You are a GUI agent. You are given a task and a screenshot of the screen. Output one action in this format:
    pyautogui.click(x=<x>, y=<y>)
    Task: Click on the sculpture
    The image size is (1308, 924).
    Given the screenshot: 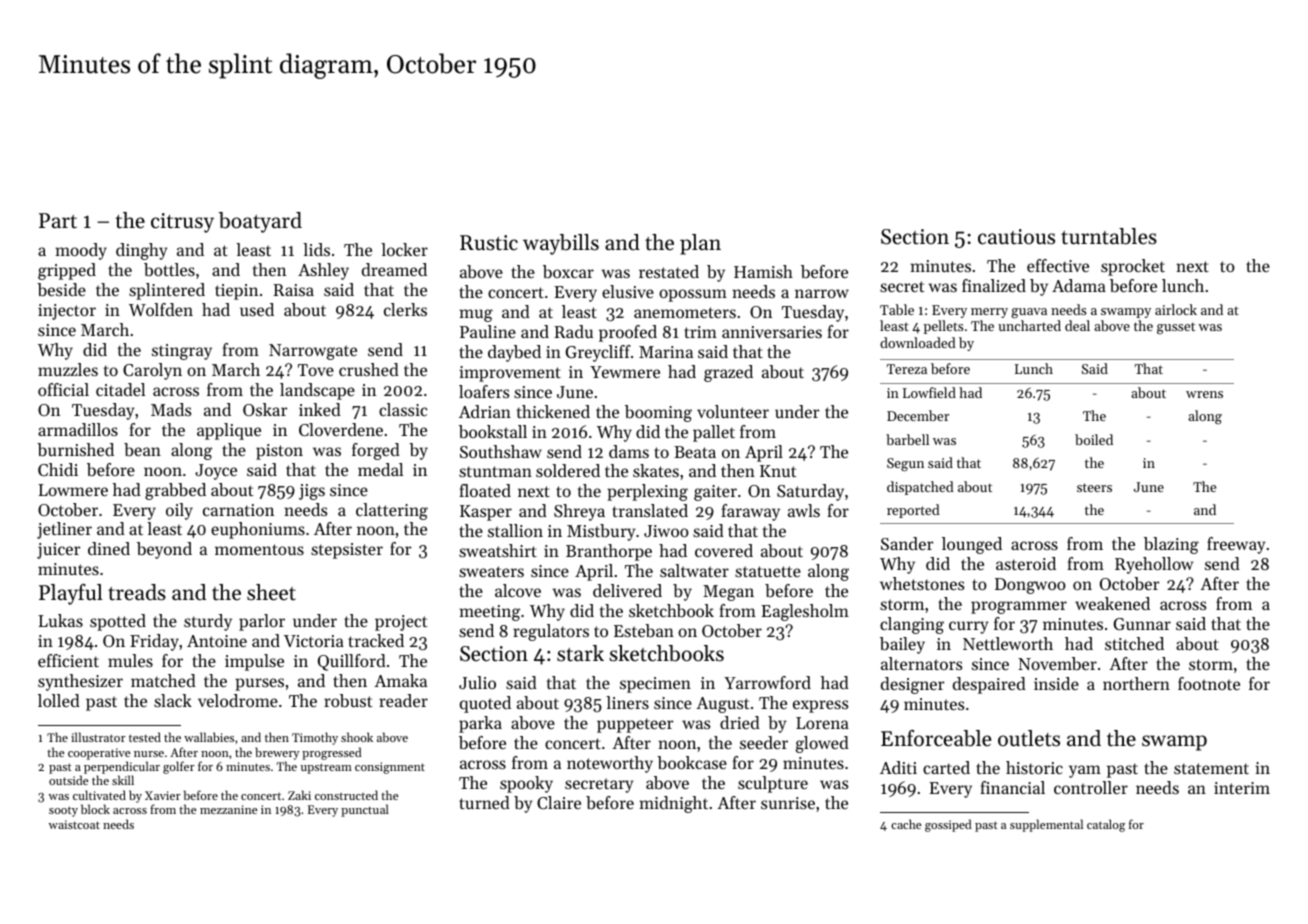 What is the action you would take?
    pyautogui.click(x=773, y=784)
